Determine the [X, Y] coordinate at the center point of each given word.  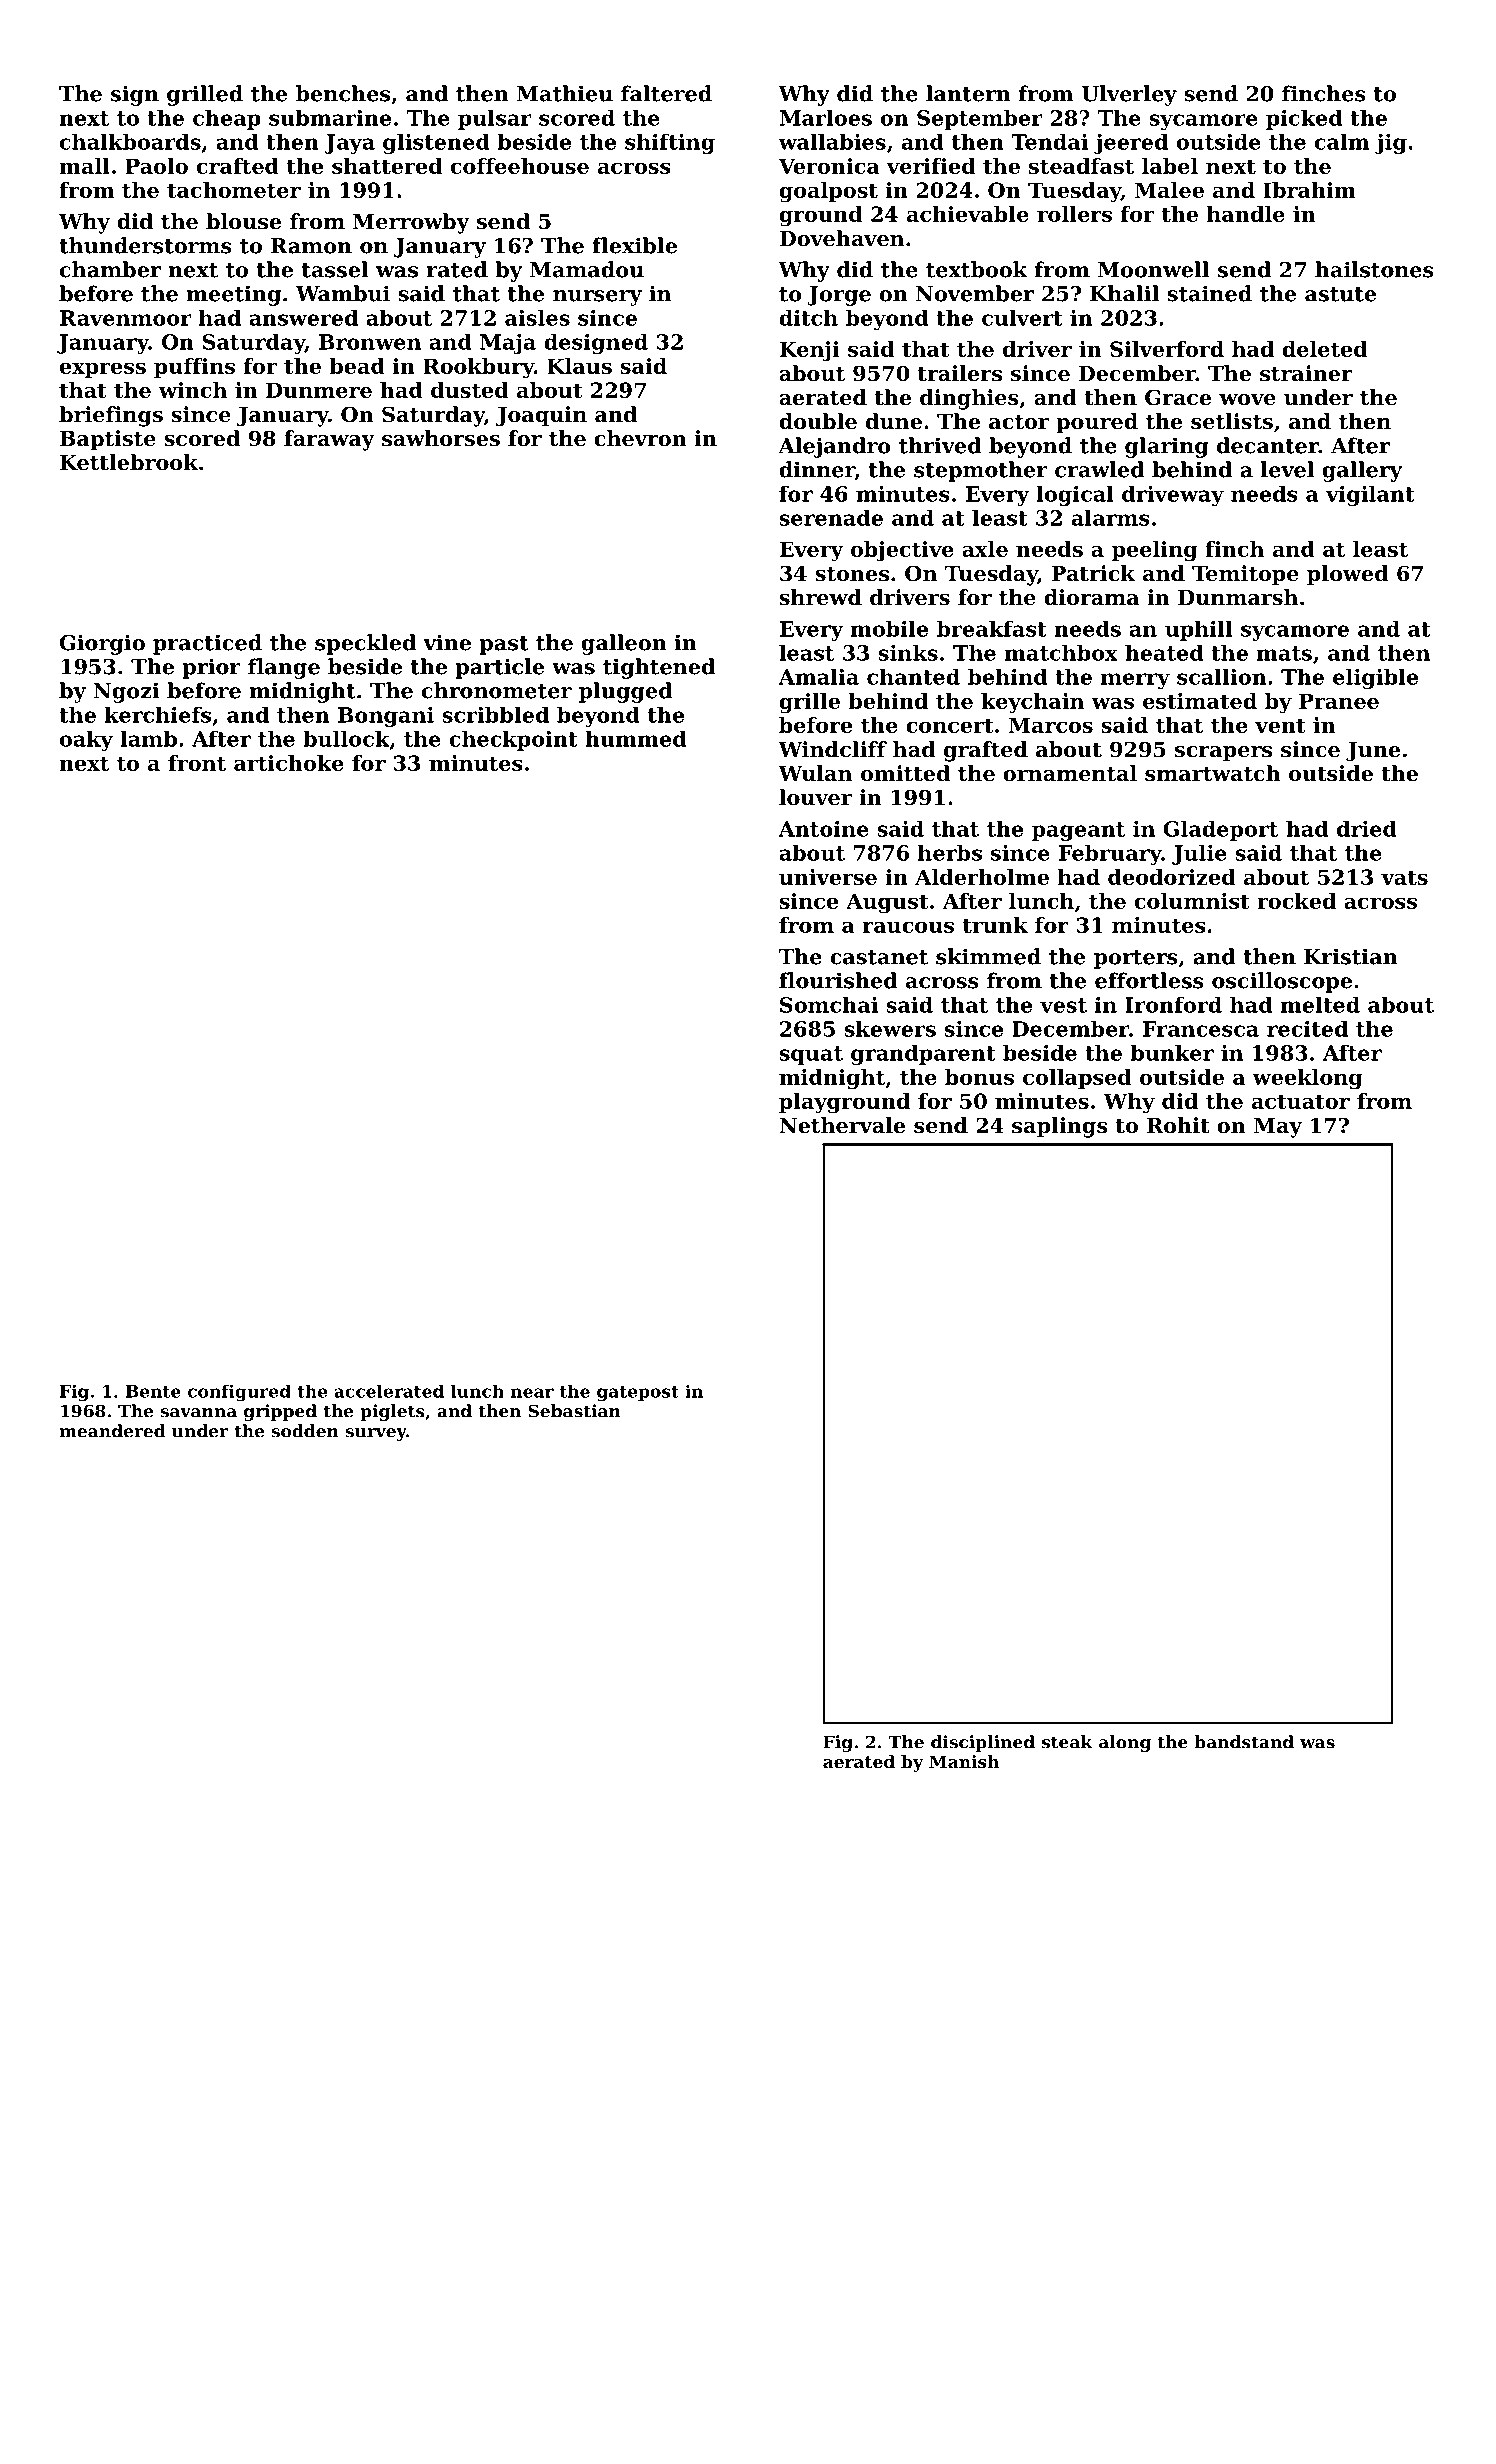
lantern [968, 93]
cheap [227, 119]
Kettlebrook [129, 462]
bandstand [1244, 1742]
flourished [838, 980]
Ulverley [1129, 95]
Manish [964, 1761]
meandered [112, 1431]
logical [1075, 495]
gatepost [638, 1394]
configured [239, 1393]
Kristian [1351, 956]
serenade [831, 518]
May [1278, 1128]
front [197, 763]
